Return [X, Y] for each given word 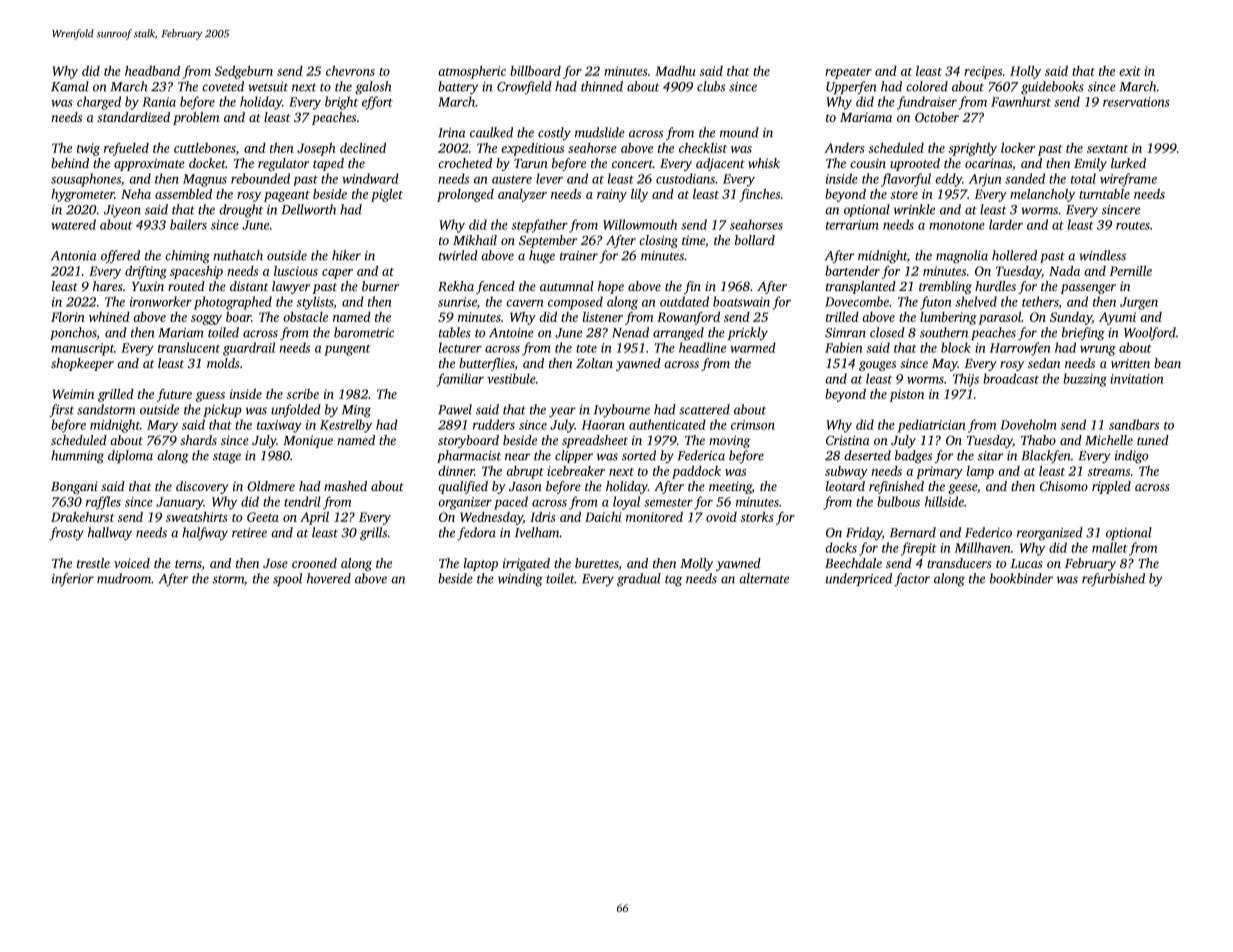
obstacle [305, 317]
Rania [159, 102]
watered [73, 224]
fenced [495, 287]
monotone [957, 225]
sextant [1107, 149]
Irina [452, 133]
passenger [1088, 289]
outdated [684, 301]
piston [906, 395]
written [1130, 363]
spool [287, 579]
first [61, 411]
